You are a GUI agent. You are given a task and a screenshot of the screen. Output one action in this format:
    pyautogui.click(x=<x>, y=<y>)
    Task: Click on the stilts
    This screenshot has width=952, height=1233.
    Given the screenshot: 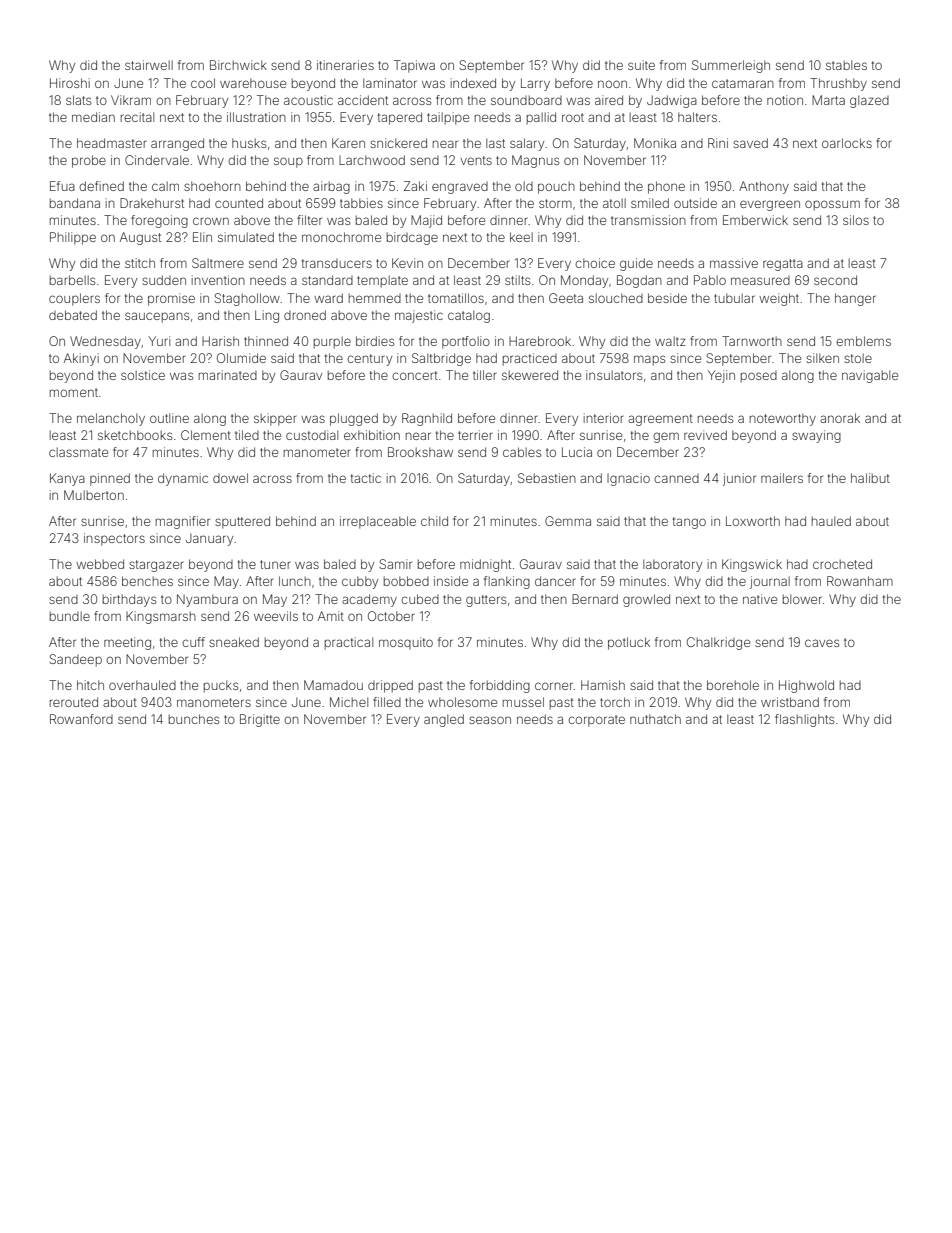 What is the action you would take?
    pyautogui.click(x=517, y=280)
